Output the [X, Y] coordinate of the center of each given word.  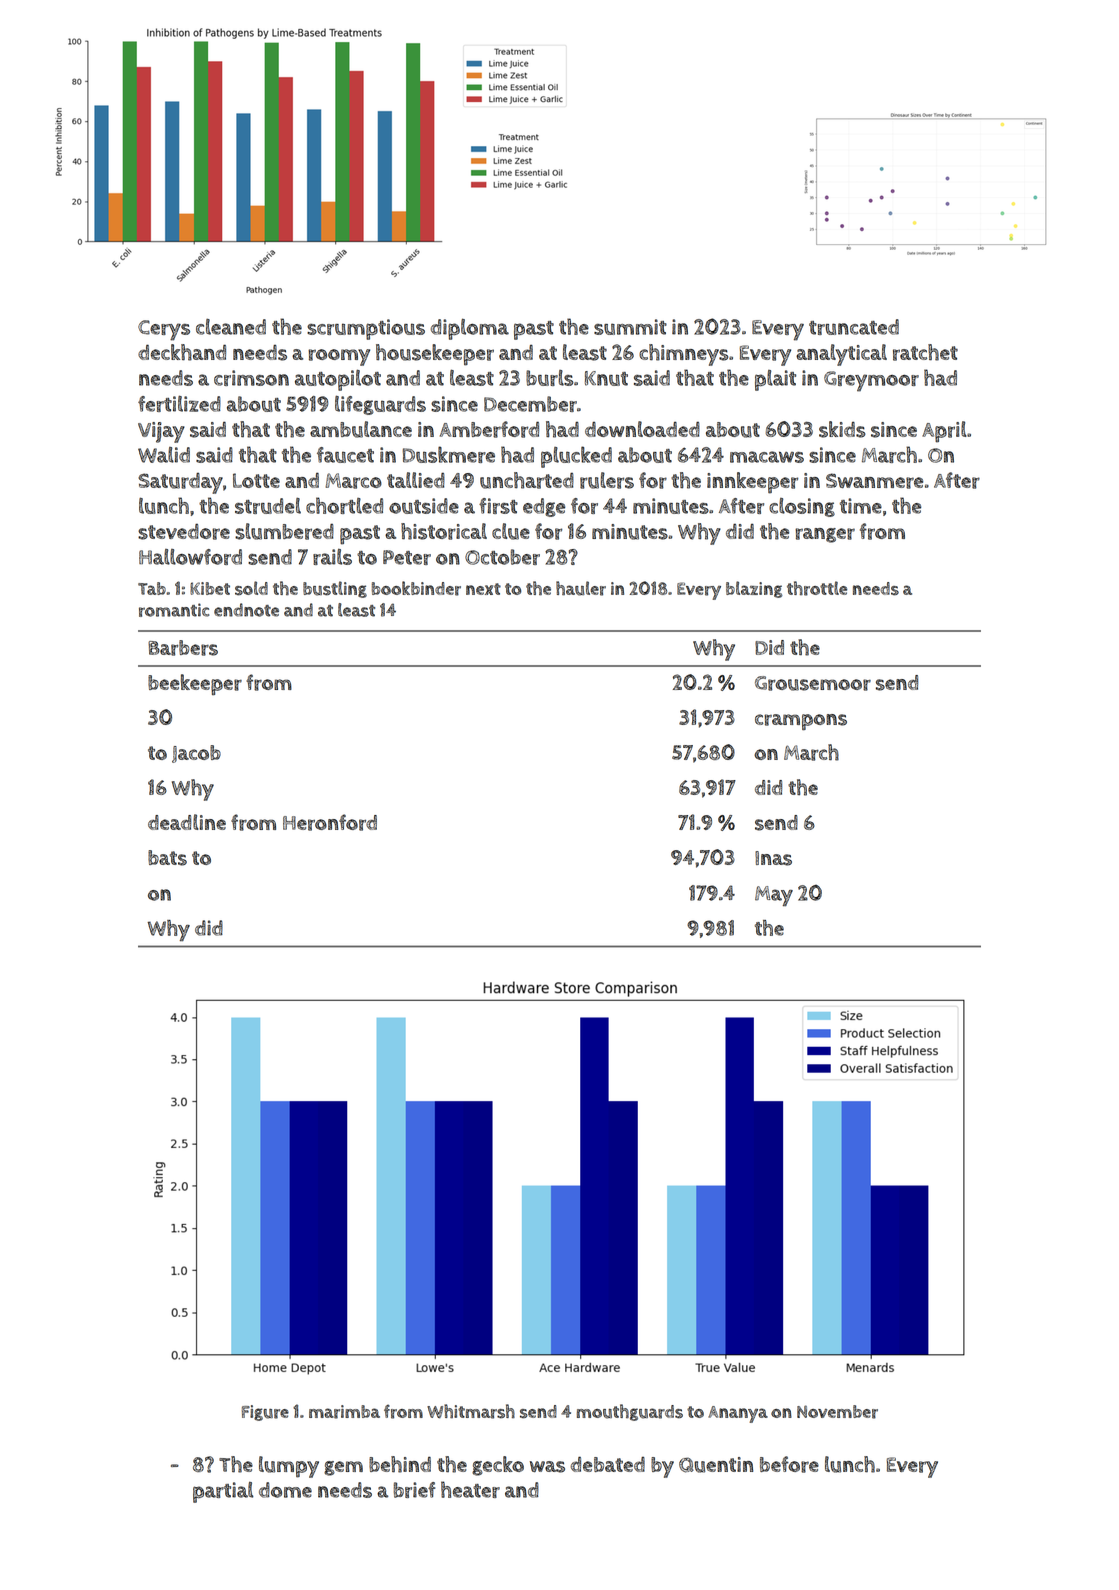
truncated [854, 327]
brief [414, 1490]
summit [630, 327]
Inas [773, 858]
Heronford [330, 822]
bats [167, 858]
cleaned [231, 327]
